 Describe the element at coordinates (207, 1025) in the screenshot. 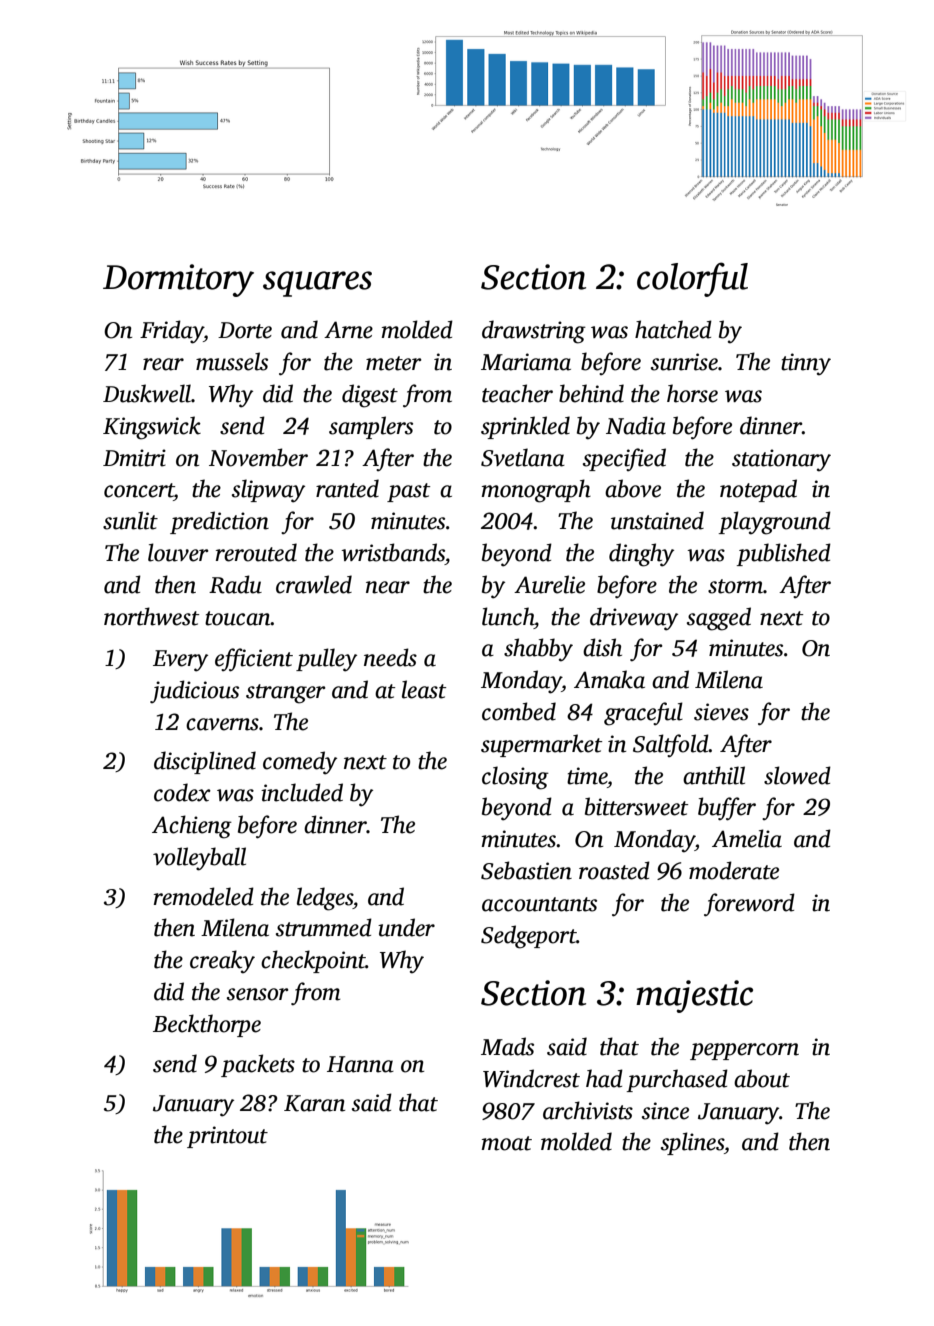

I see `Beckthorpe` at that location.
